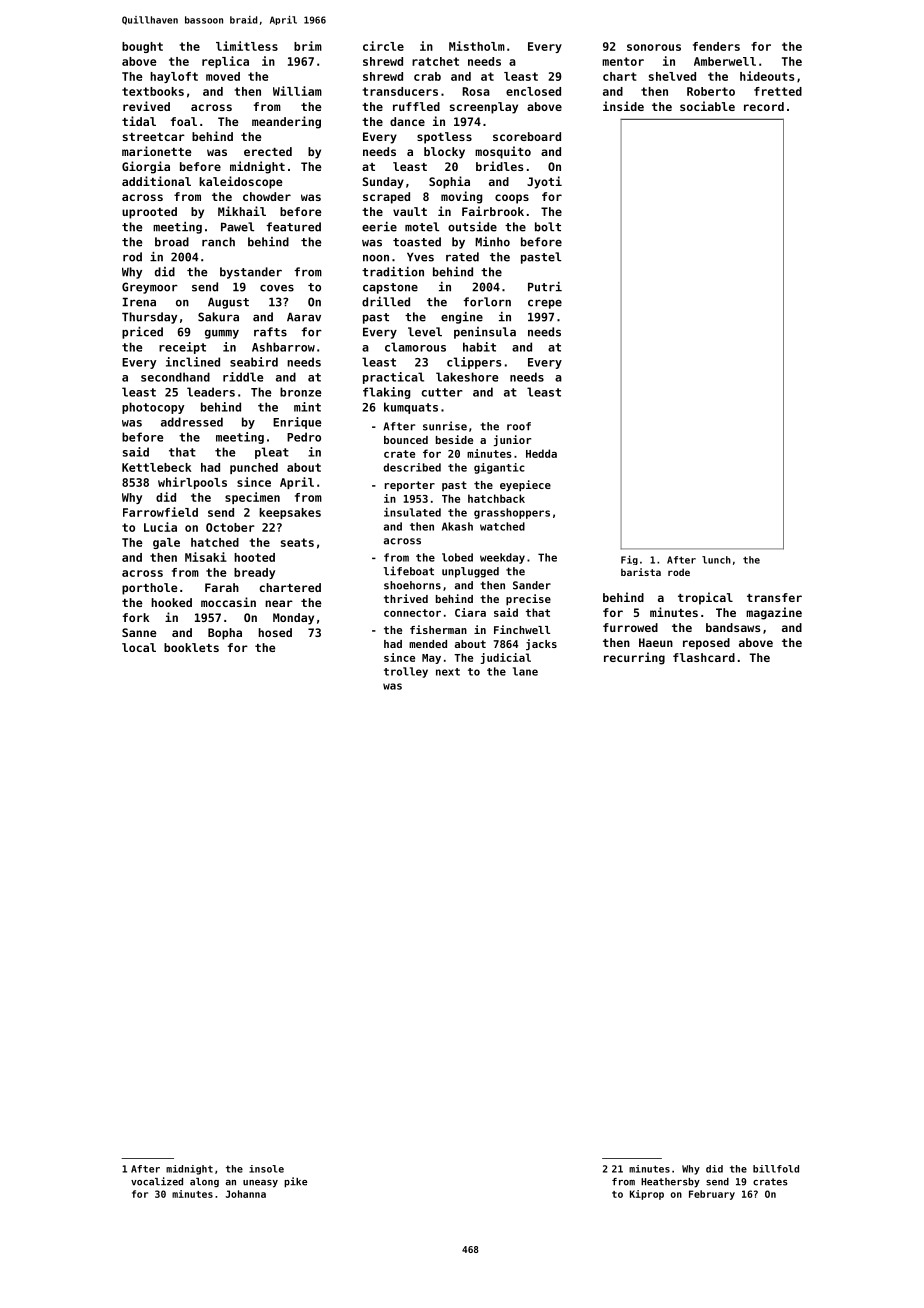 The image size is (924, 1308). Describe the element at coordinates (254, 468) in the screenshot. I see `punched` at that location.
